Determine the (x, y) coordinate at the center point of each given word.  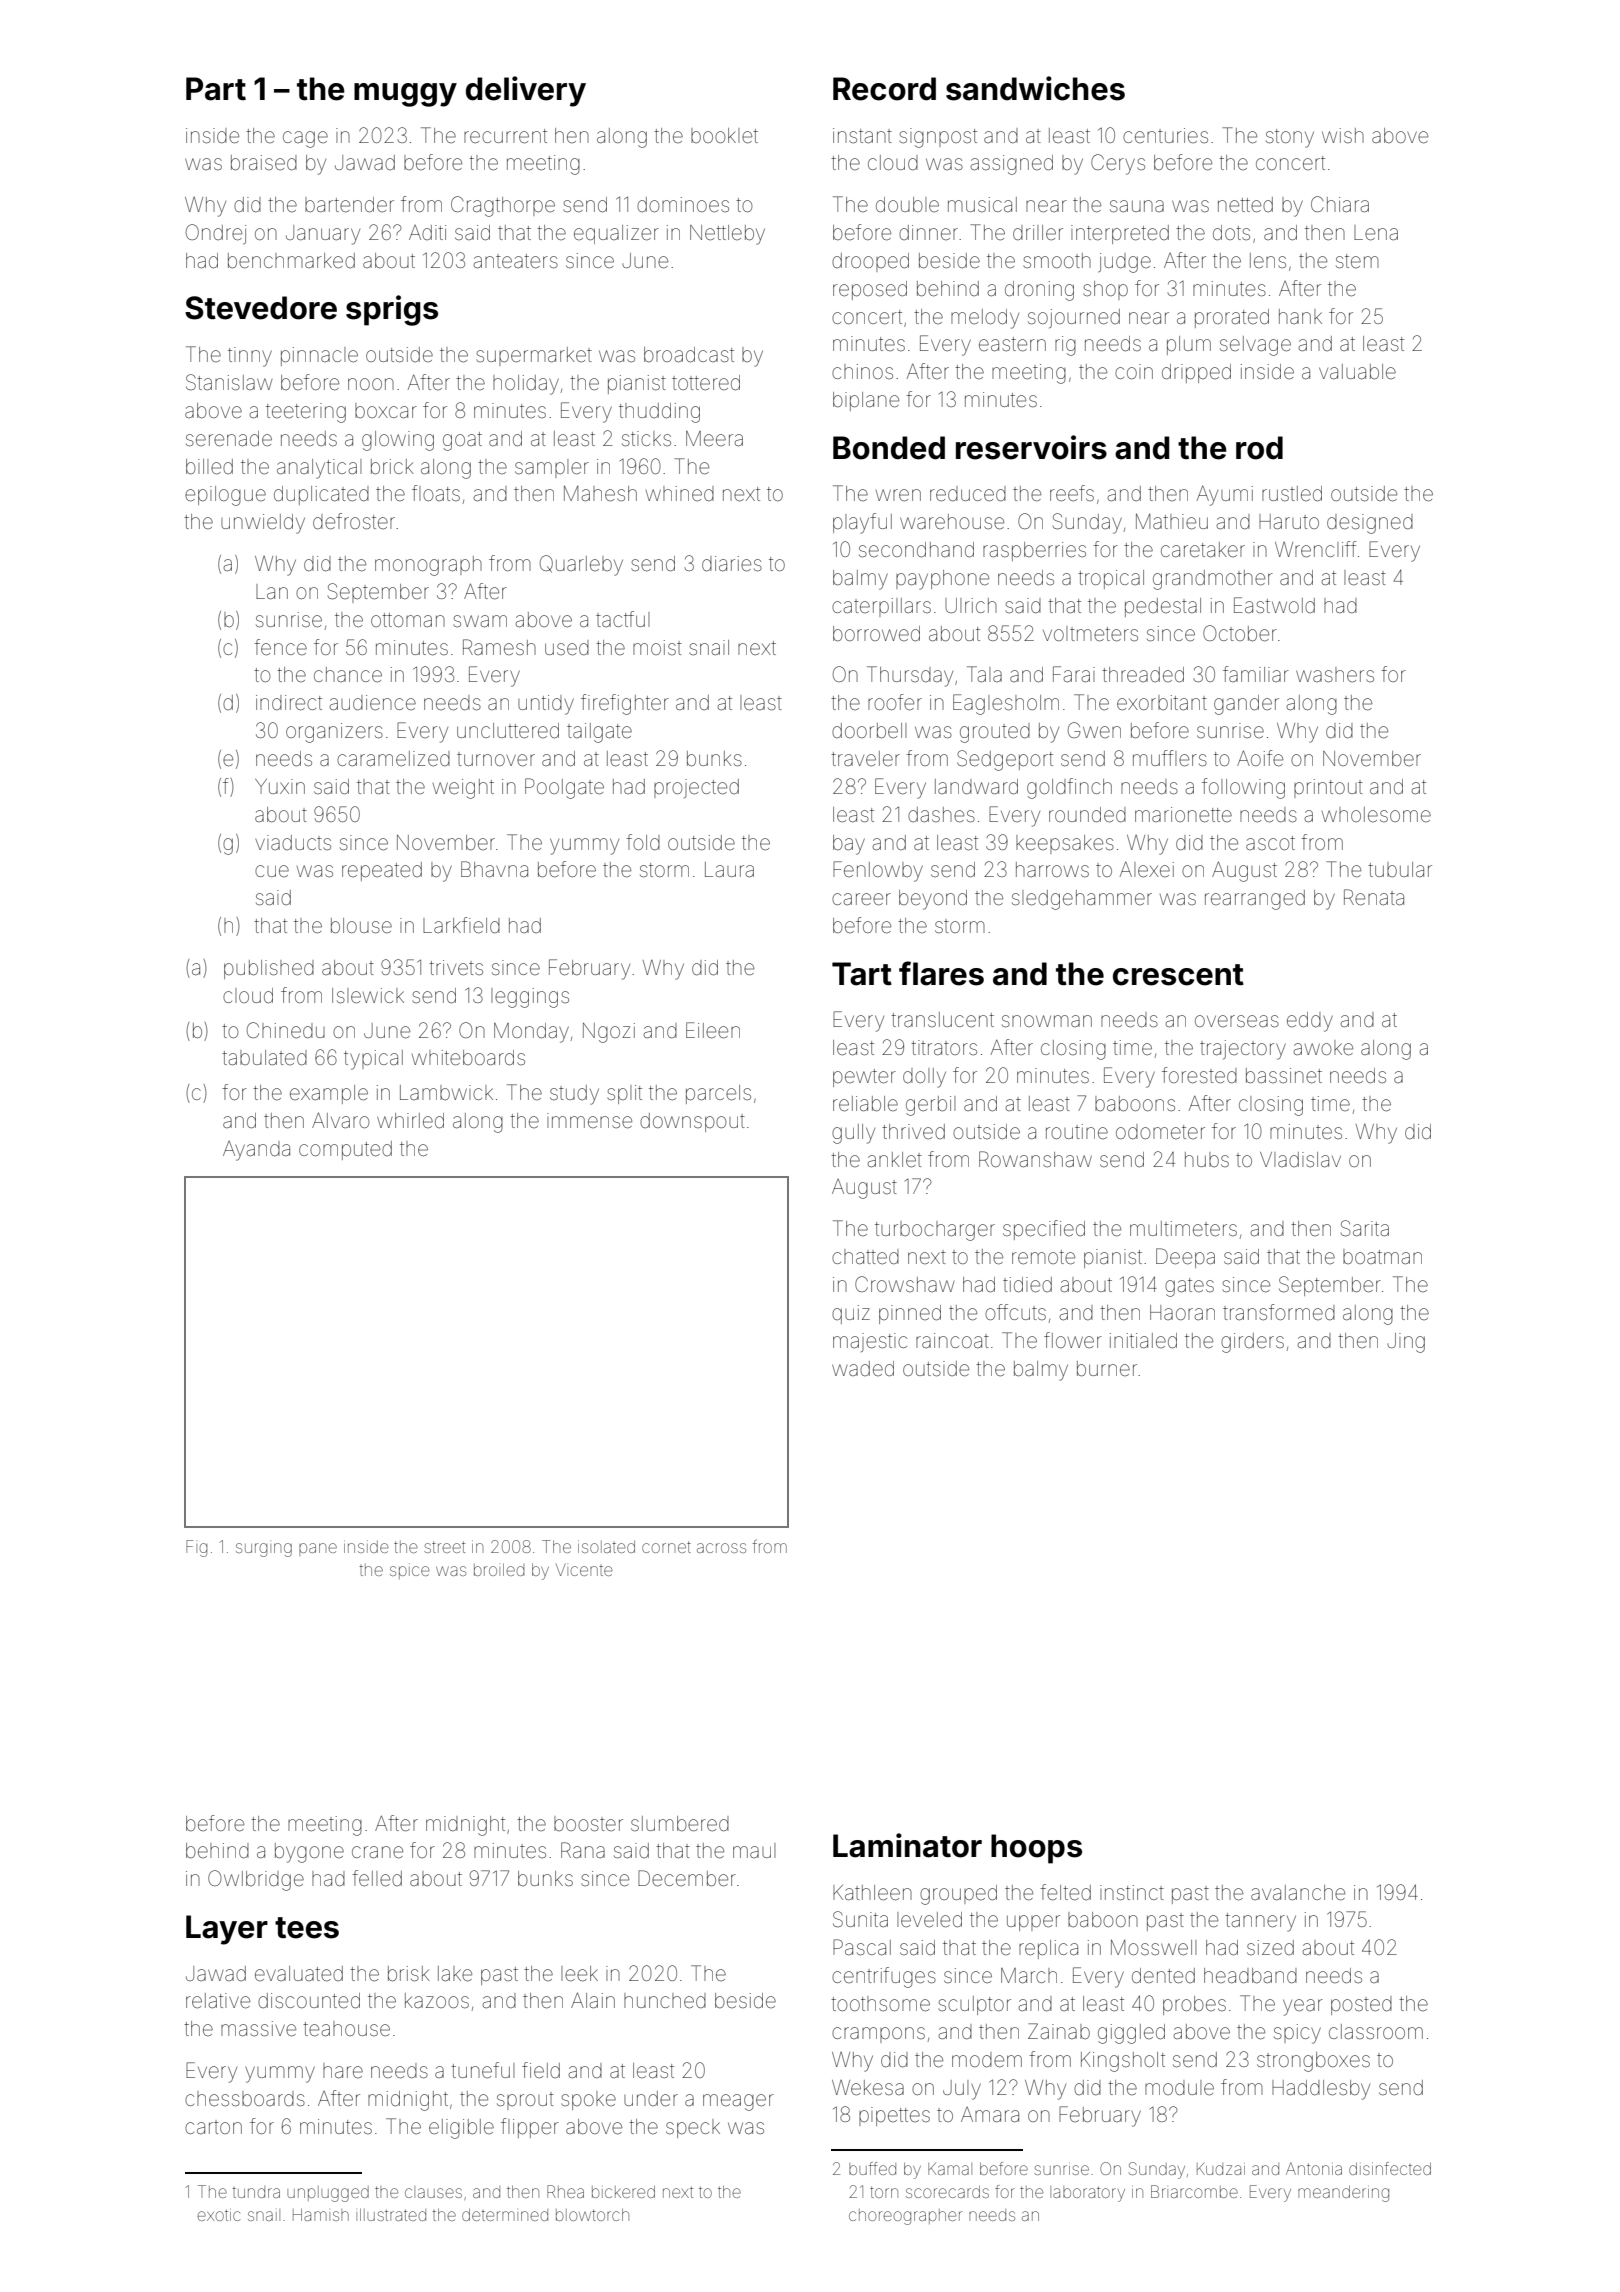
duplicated (321, 495)
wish (1343, 135)
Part (216, 89)
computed (345, 1150)
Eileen (713, 1030)
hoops (1036, 1849)
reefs (1072, 493)
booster (588, 1823)
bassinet (1284, 1076)
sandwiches (1035, 88)
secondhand (916, 549)
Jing (1406, 1343)
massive (258, 2029)
